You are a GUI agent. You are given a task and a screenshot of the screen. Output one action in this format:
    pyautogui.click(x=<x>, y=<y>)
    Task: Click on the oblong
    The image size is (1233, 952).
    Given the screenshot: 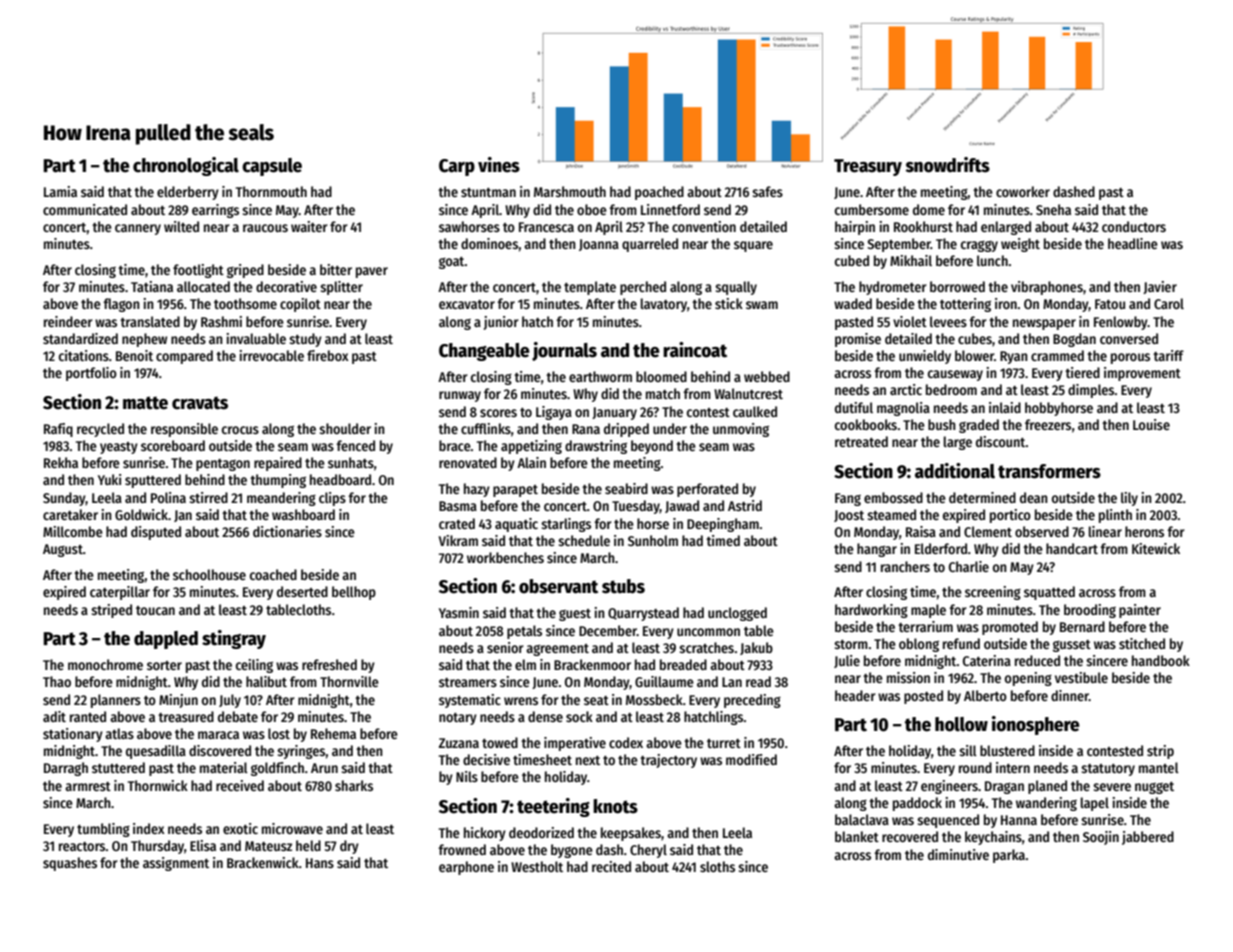 What is the action you would take?
    pyautogui.click(x=919, y=645)
